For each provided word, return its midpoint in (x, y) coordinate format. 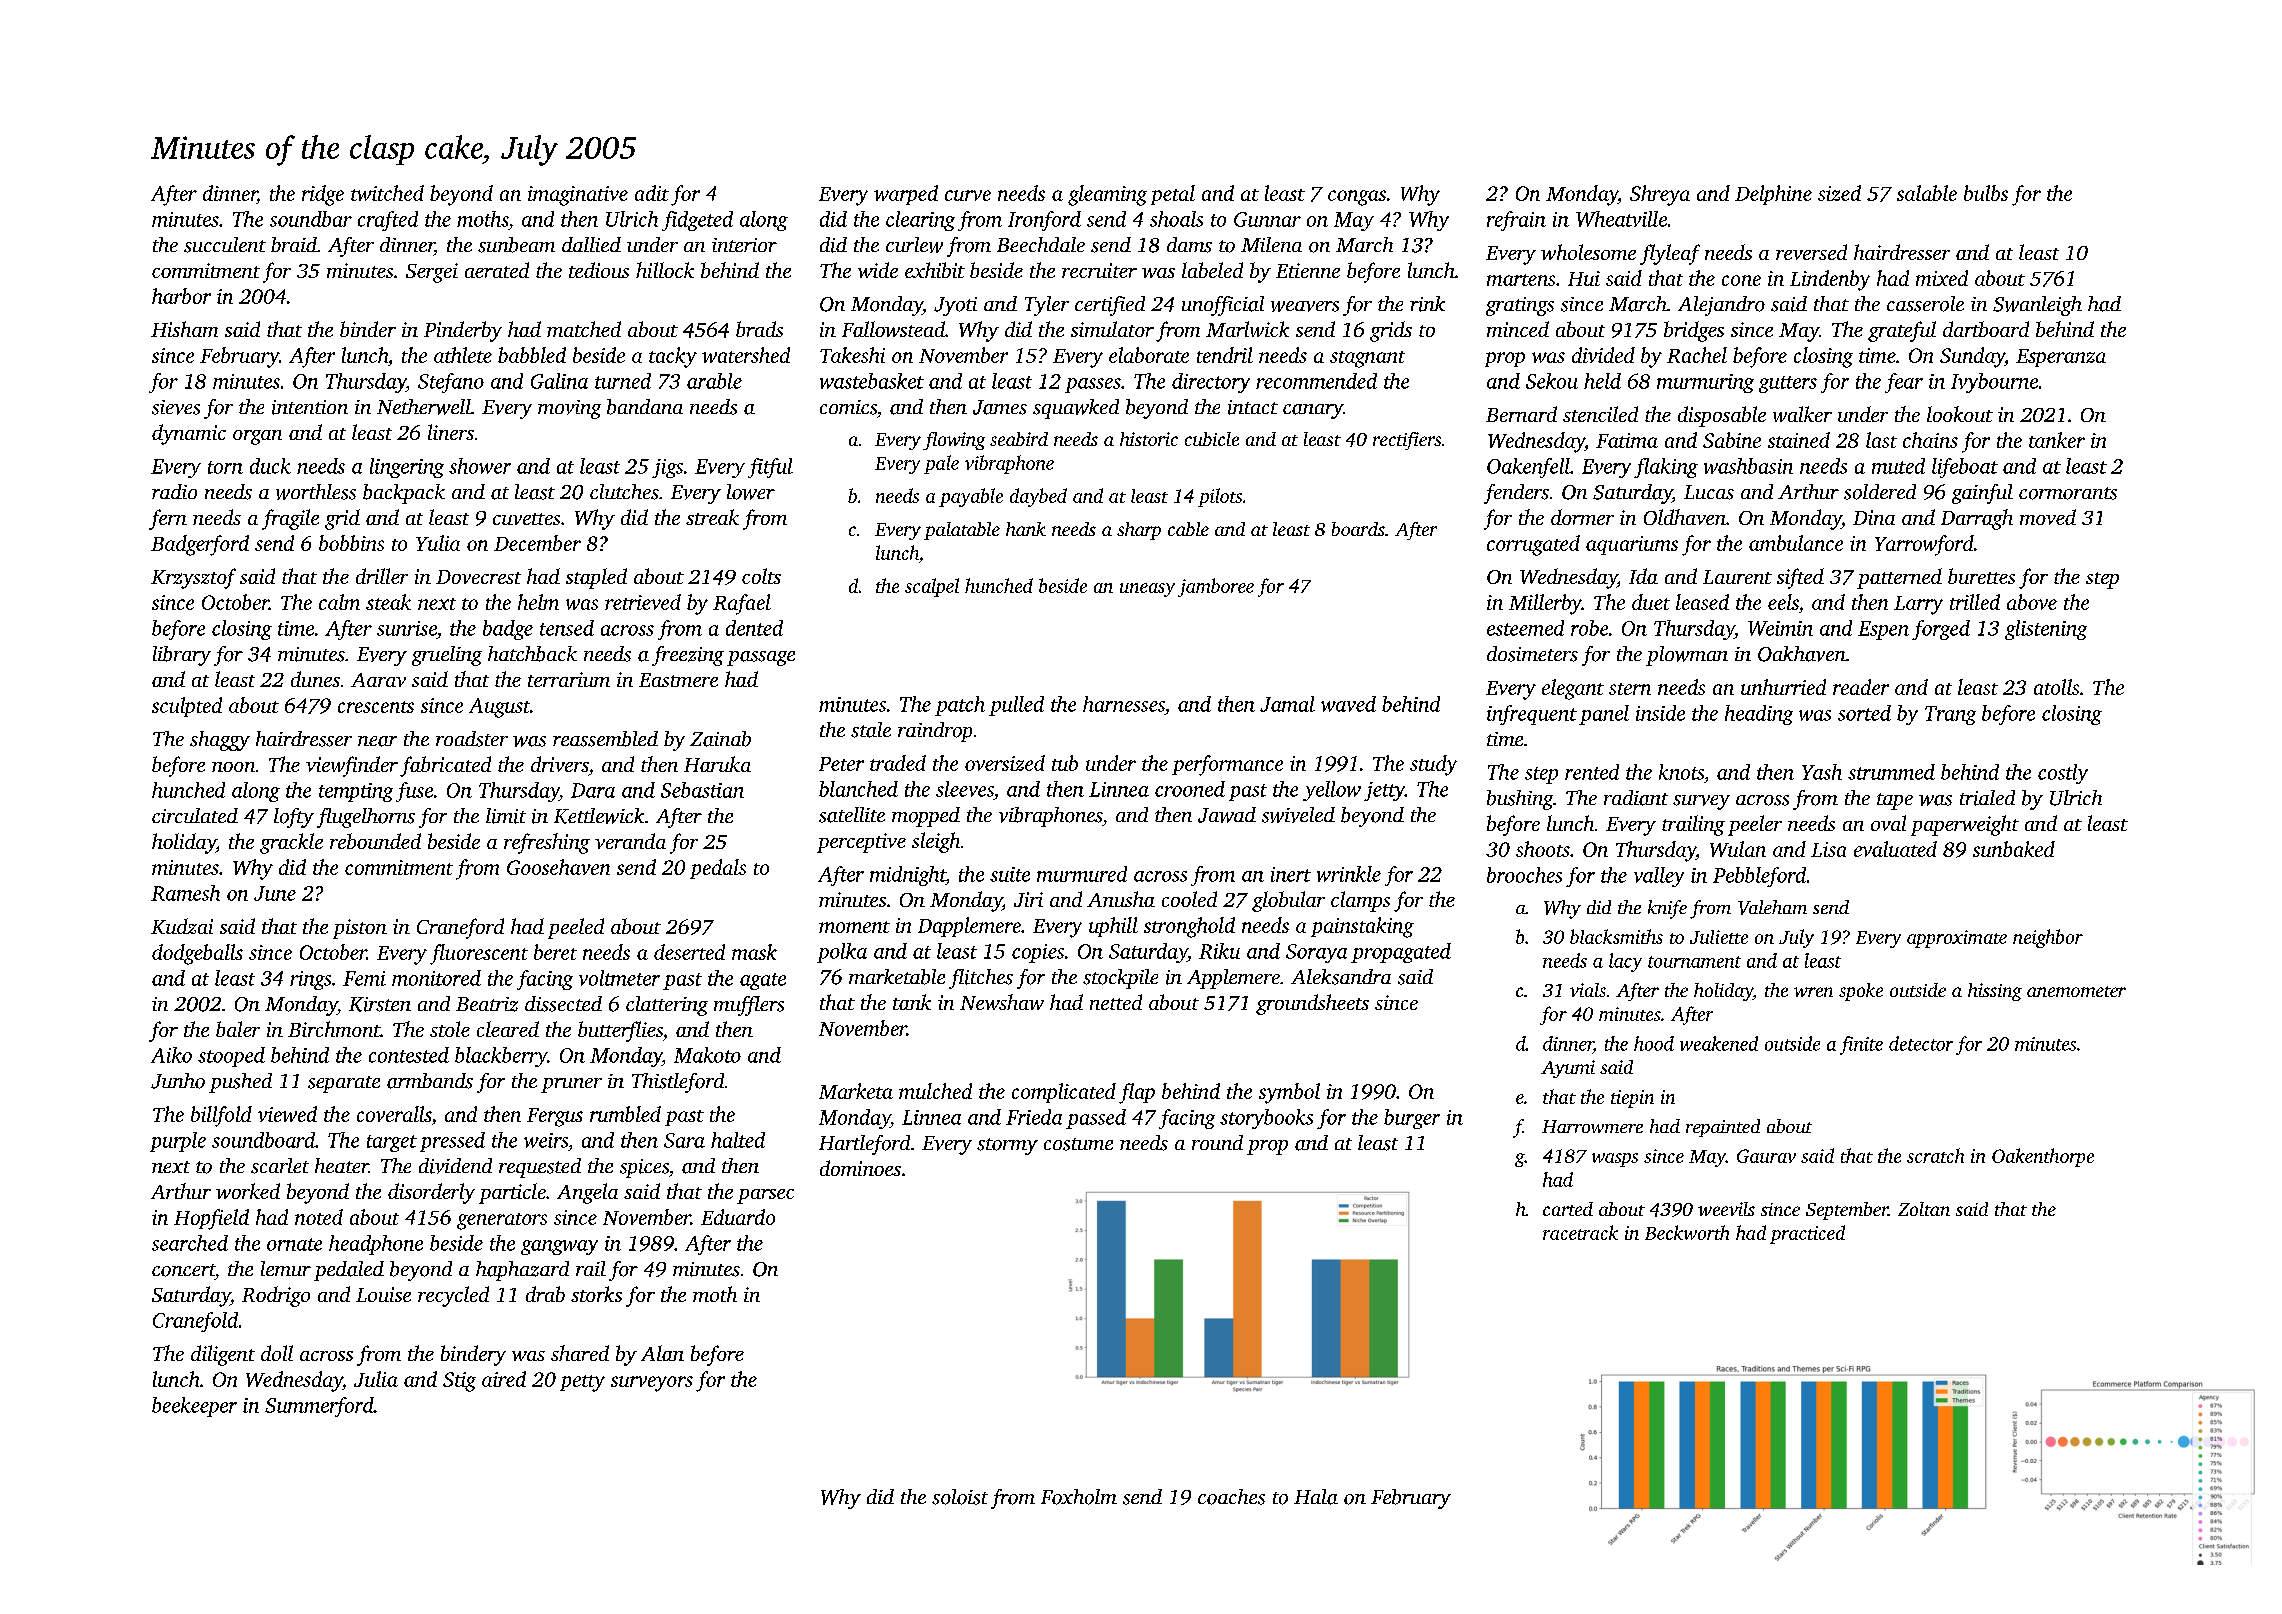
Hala (1316, 1497)
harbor (181, 296)
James (1000, 407)
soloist (960, 1497)
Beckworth (1687, 1232)
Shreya (1660, 195)
